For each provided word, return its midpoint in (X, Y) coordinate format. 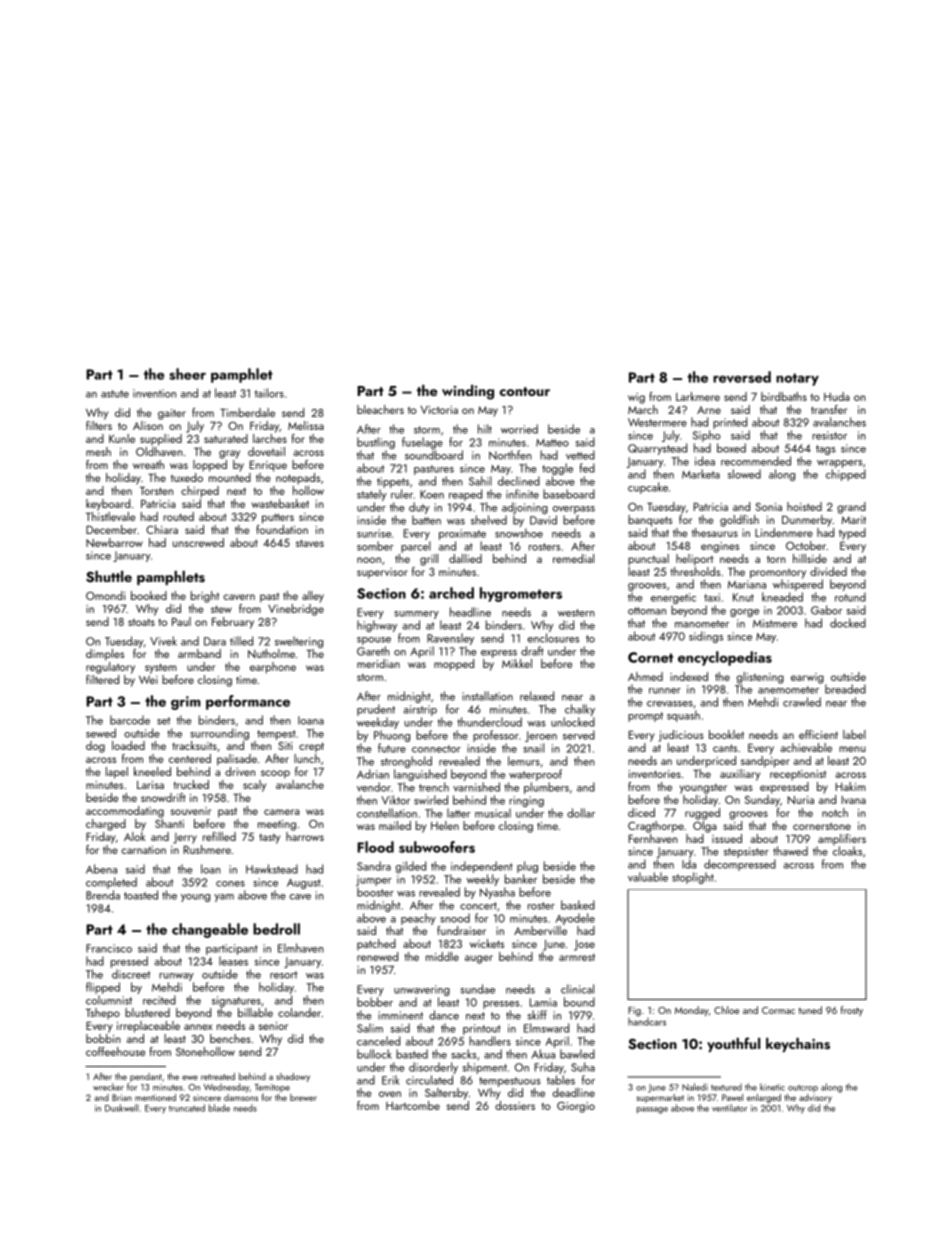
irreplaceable (148, 1027)
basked (578, 905)
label (854, 734)
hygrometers (521, 594)
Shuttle (109, 577)
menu (852, 749)
